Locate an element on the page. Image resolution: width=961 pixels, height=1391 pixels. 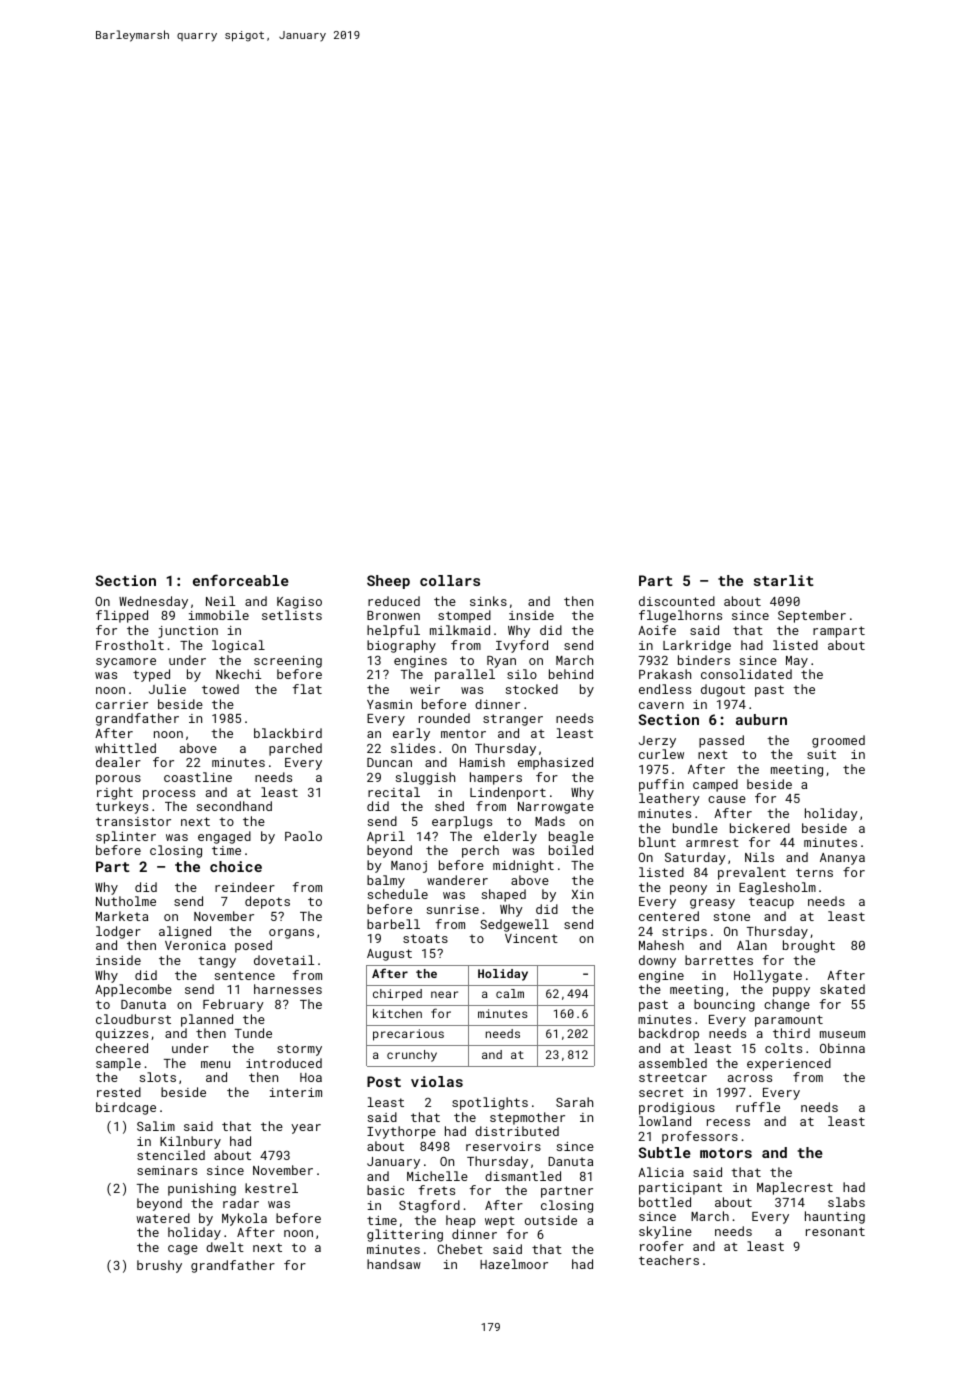
violas is located at coordinates (437, 1081).
